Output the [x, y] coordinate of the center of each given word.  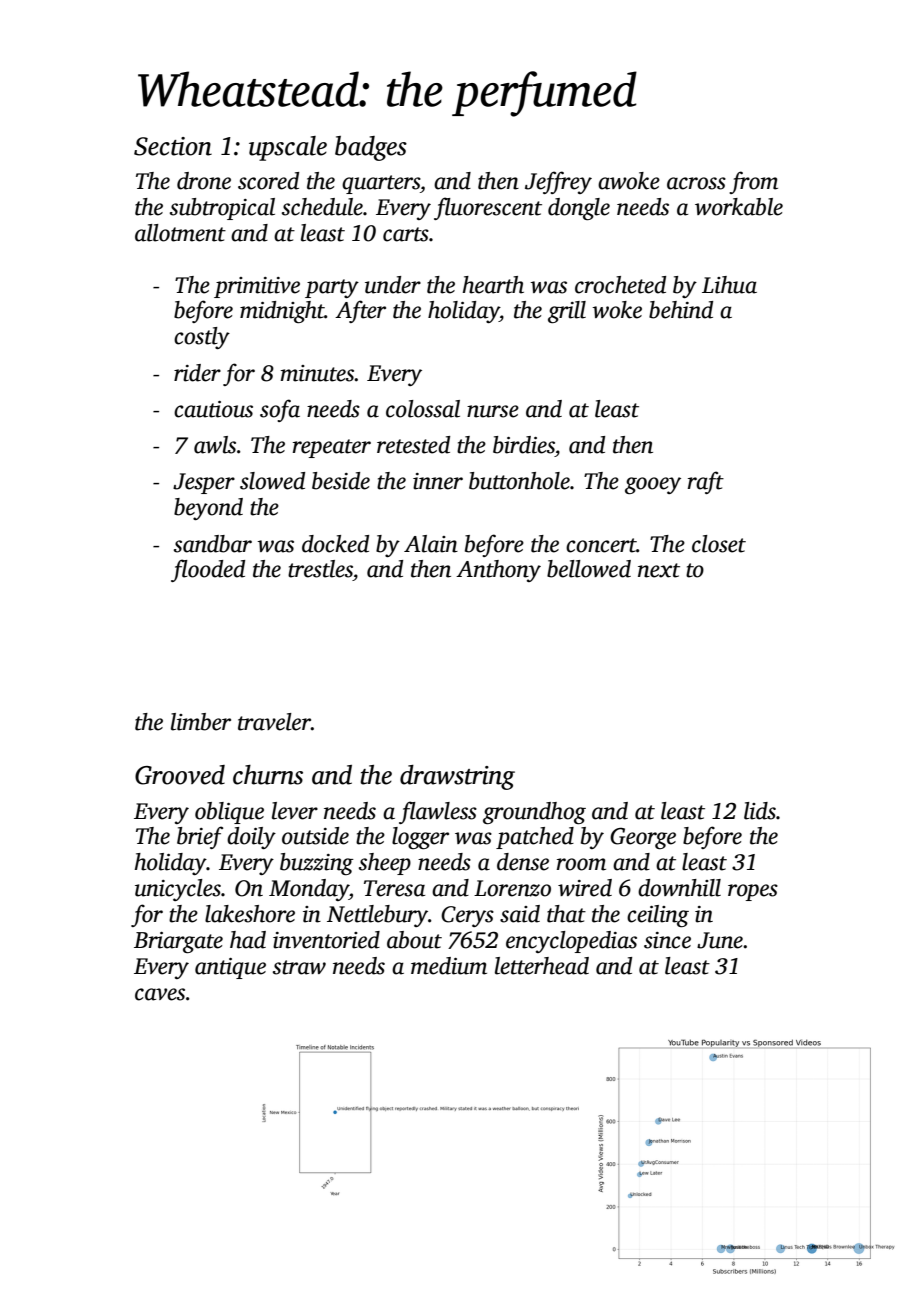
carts [406, 234]
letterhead [542, 966]
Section [173, 146]
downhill [679, 888]
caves [160, 994]
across [696, 183]
